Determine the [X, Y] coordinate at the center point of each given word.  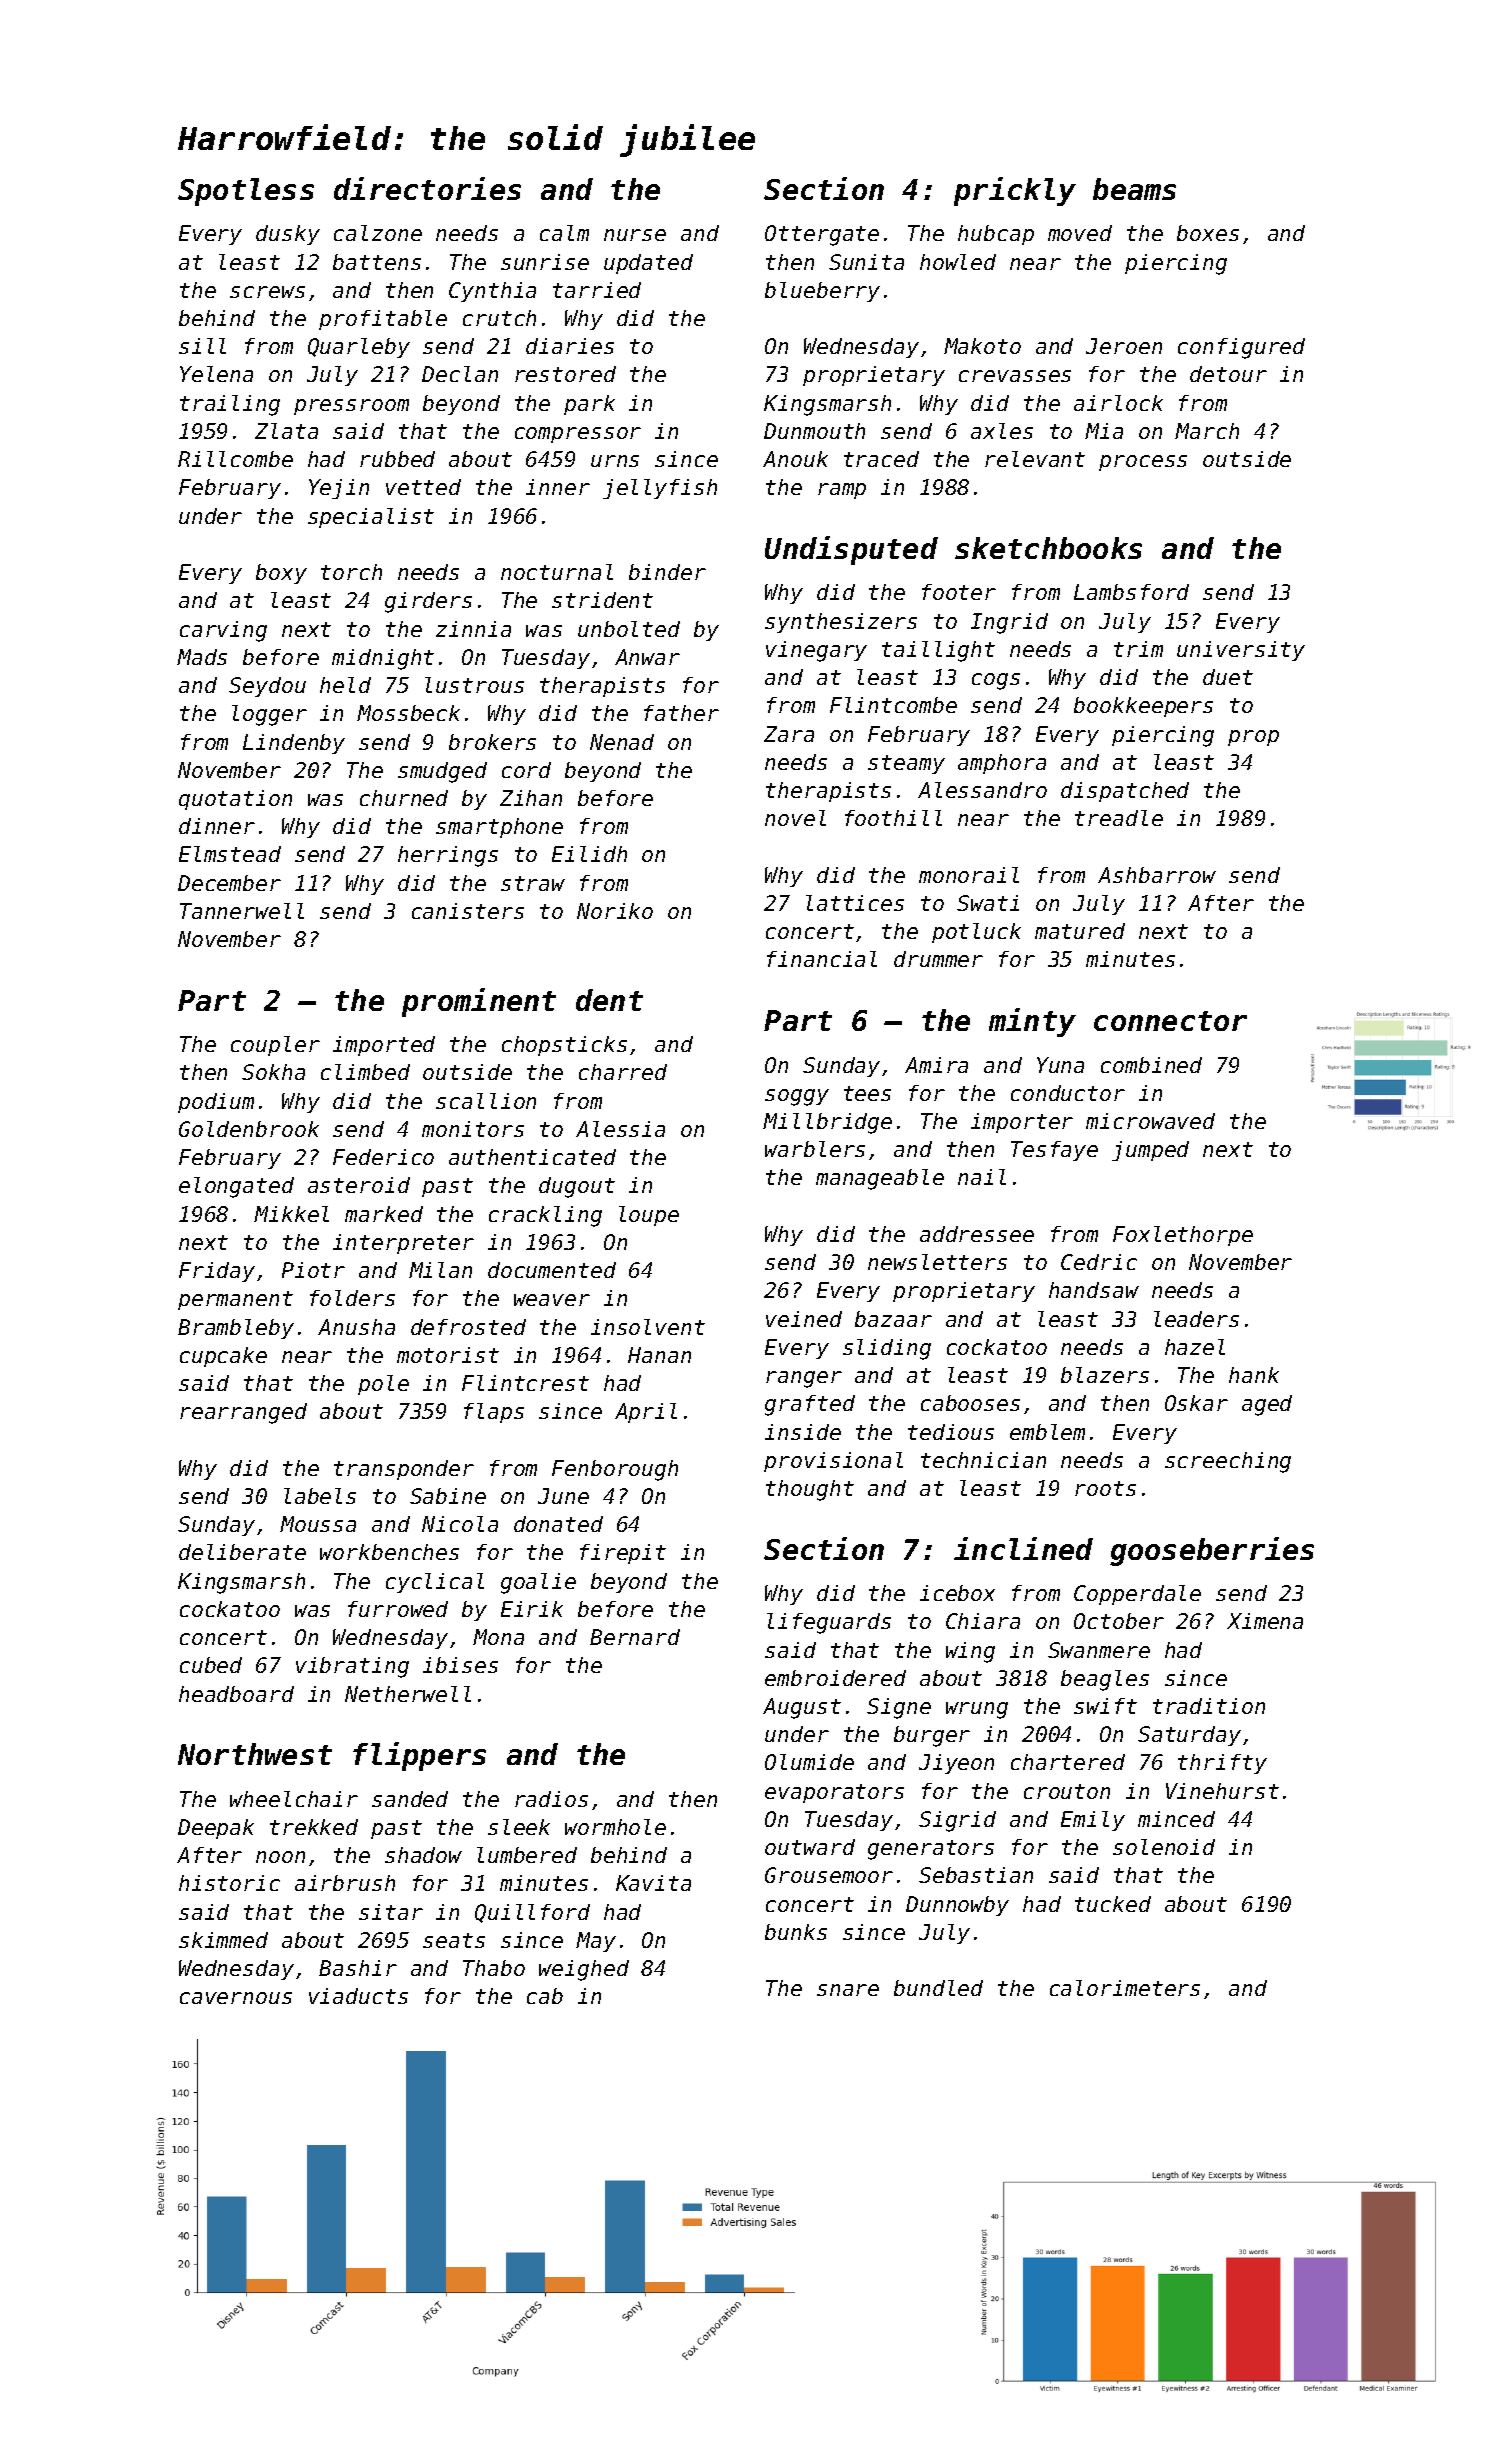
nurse [635, 235]
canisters [468, 911]
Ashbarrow [1157, 875]
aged [1267, 1405]
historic [229, 1883]
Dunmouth [814, 431]
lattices [855, 903]
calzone [378, 233]
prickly [1015, 191]
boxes [1208, 233]
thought [810, 1490]
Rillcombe [235, 459]
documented [552, 1270]
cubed [211, 1665]
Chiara [983, 1621]
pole [383, 1385]
